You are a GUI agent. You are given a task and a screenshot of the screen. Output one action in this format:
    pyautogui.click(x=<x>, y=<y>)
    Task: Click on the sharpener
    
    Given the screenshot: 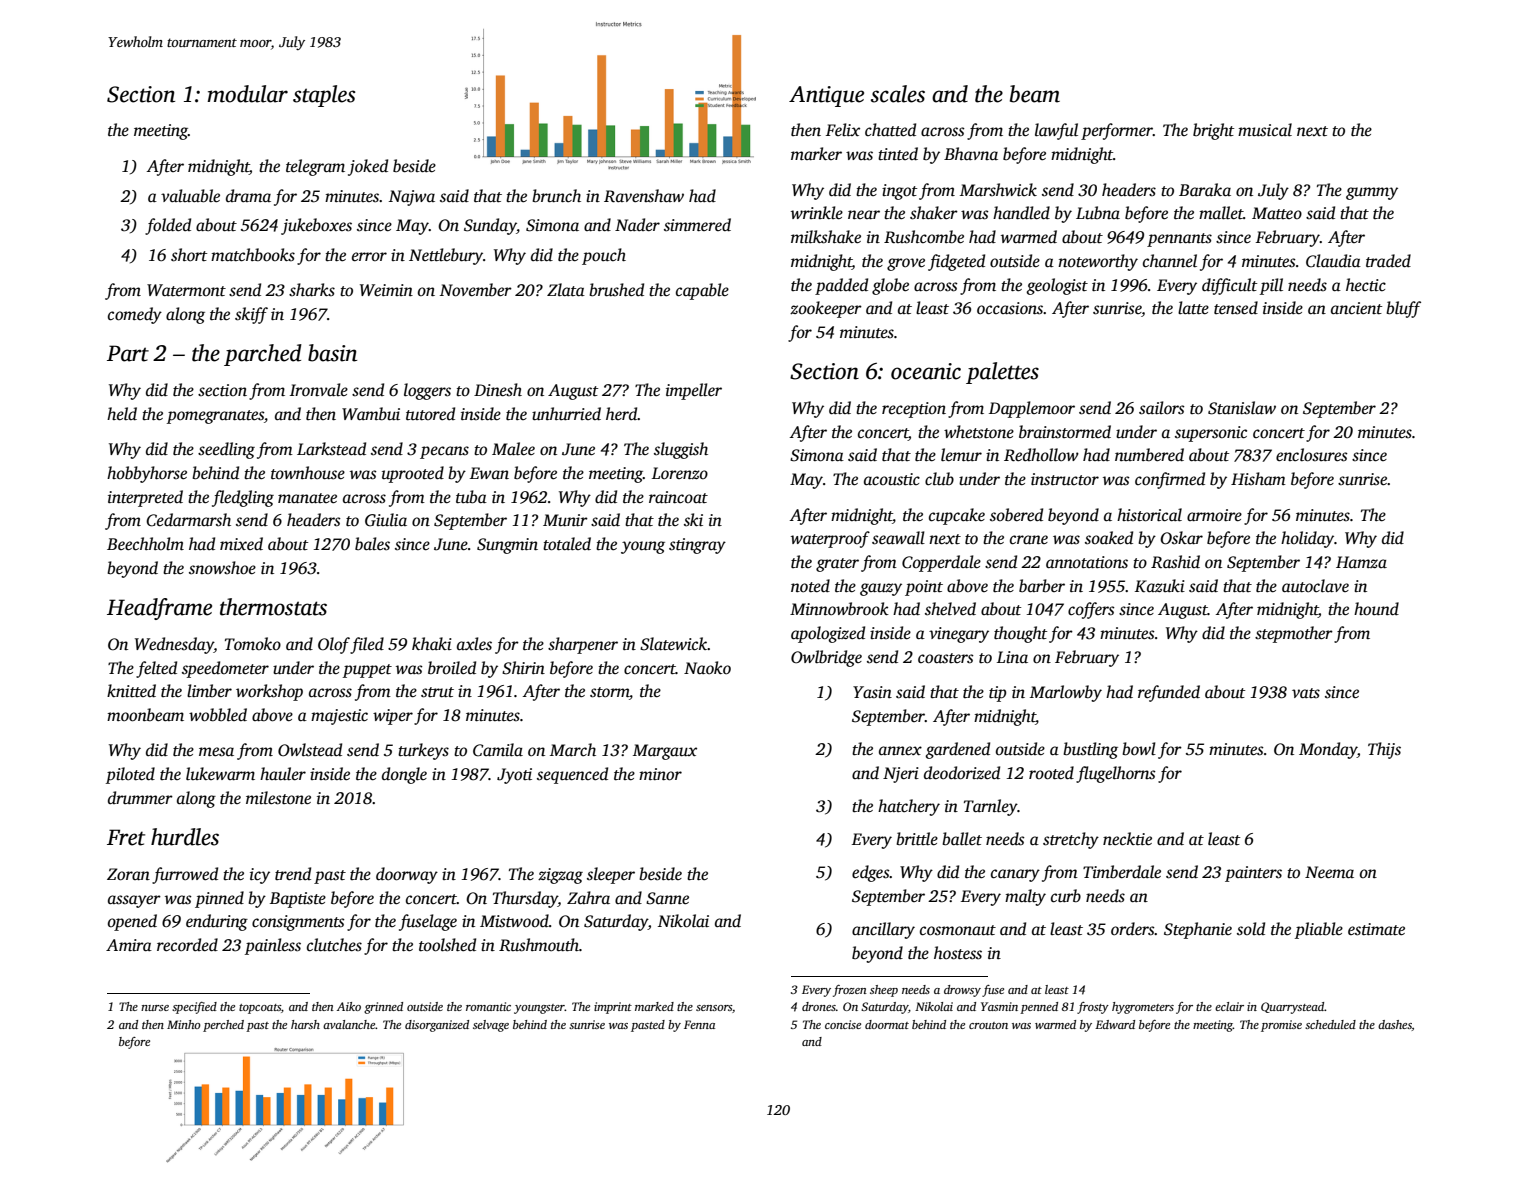 What is the action you would take?
    pyautogui.click(x=583, y=645)
